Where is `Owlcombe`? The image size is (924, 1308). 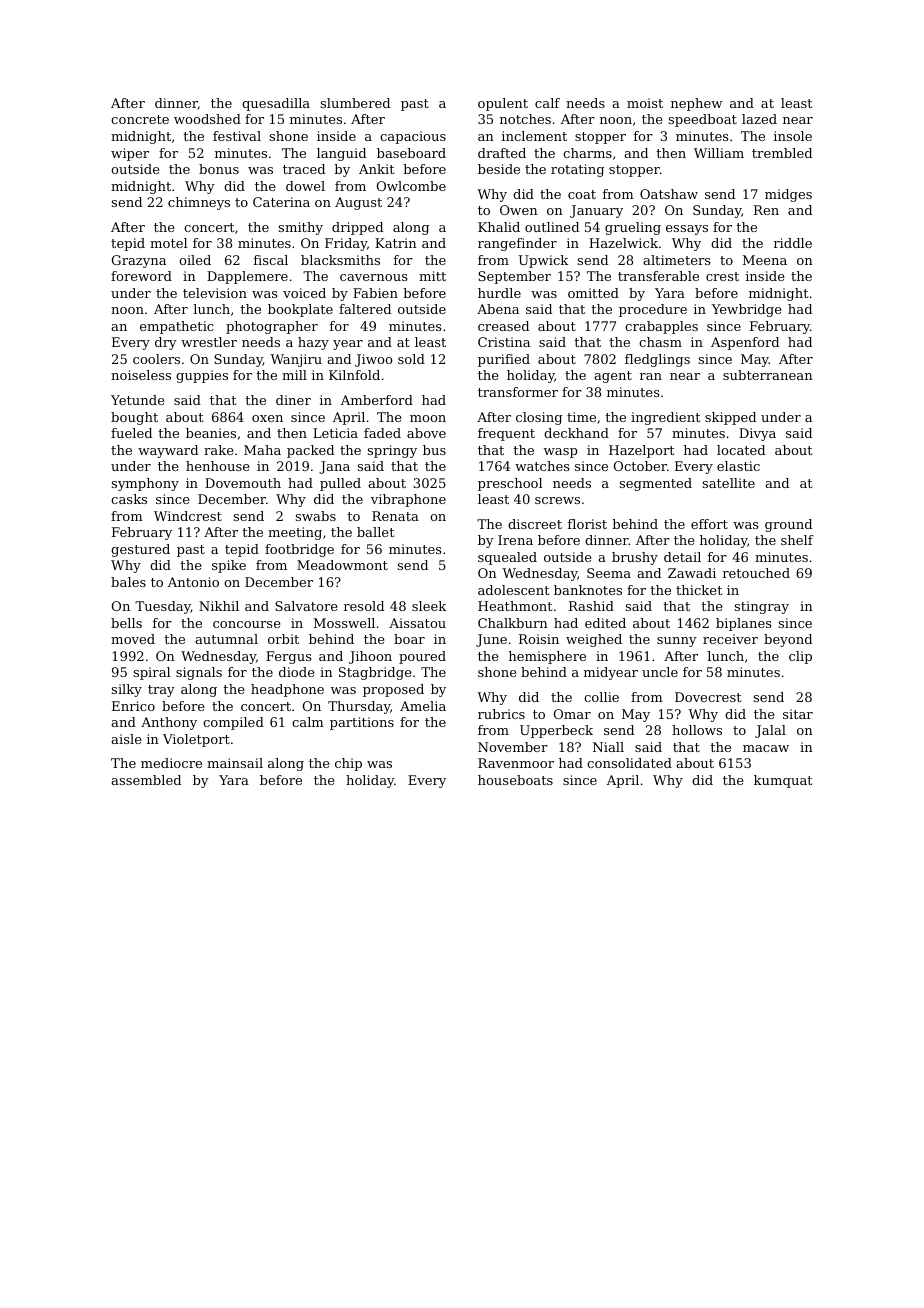
Owlcombe is located at coordinates (411, 186).
